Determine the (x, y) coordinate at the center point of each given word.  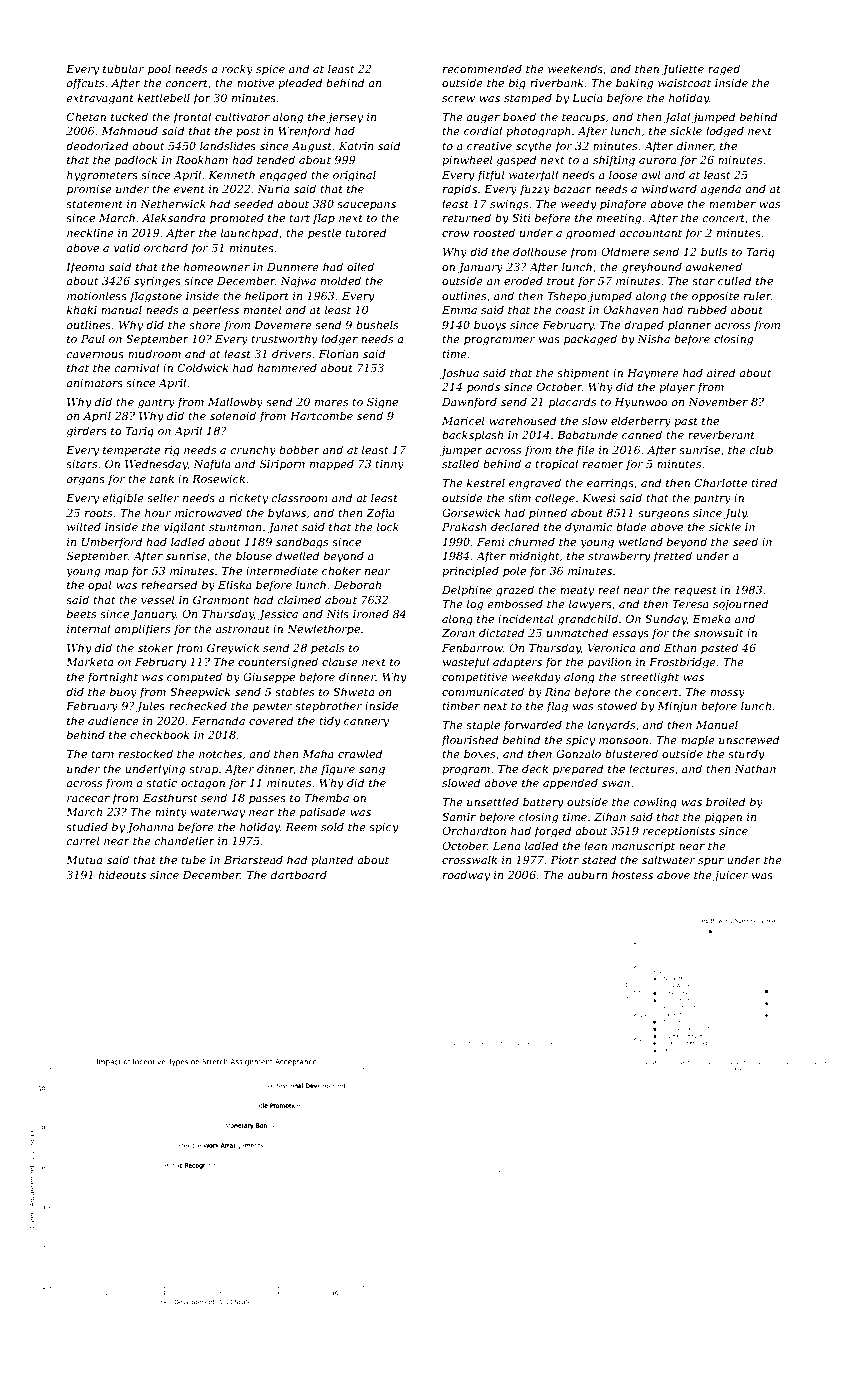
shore (205, 324)
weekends (575, 68)
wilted (84, 526)
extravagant (100, 99)
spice (270, 70)
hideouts (122, 874)
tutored (365, 232)
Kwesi (599, 498)
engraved (535, 484)
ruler (757, 295)
